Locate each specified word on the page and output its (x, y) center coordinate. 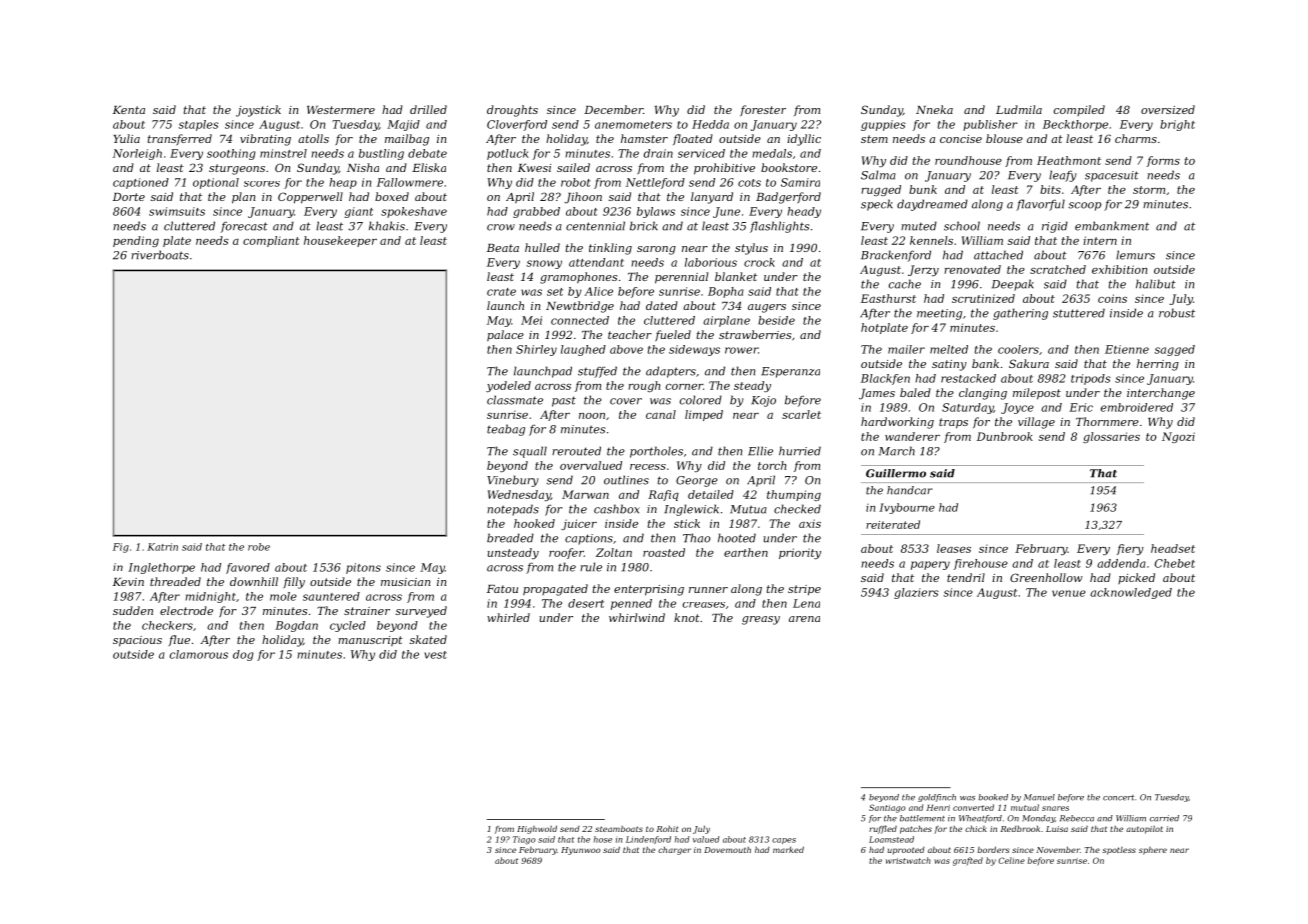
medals (772, 153)
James (877, 394)
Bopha (726, 292)
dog (243, 655)
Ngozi (1178, 437)
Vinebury (513, 481)
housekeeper (340, 241)
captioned (141, 183)
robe (259, 547)
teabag (506, 430)
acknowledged (1131, 593)
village (1036, 423)
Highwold (537, 829)
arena (804, 619)
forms (1163, 161)
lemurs (1135, 255)
